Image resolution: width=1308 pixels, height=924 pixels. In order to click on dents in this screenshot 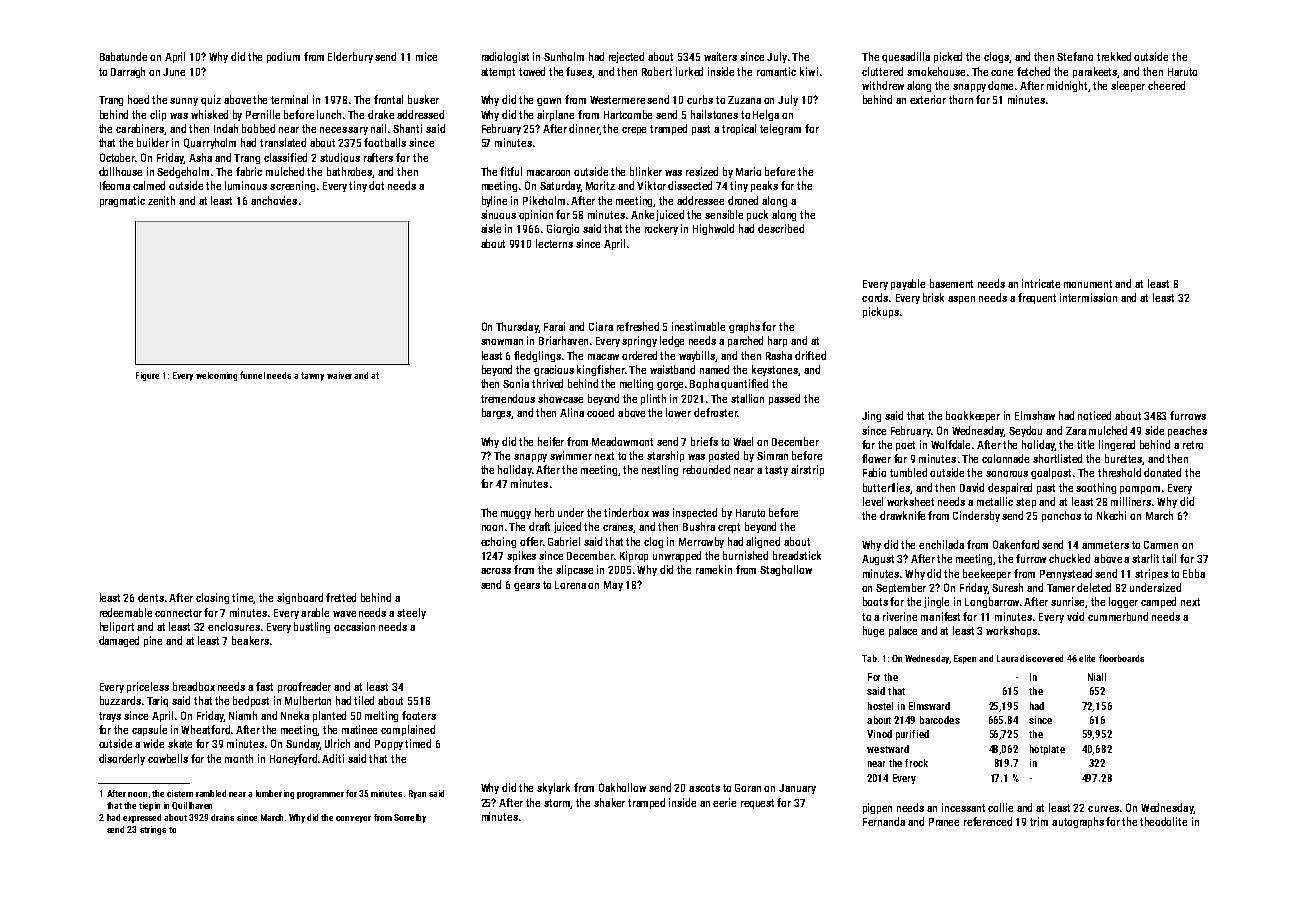, I will do `click(151, 597)`.
